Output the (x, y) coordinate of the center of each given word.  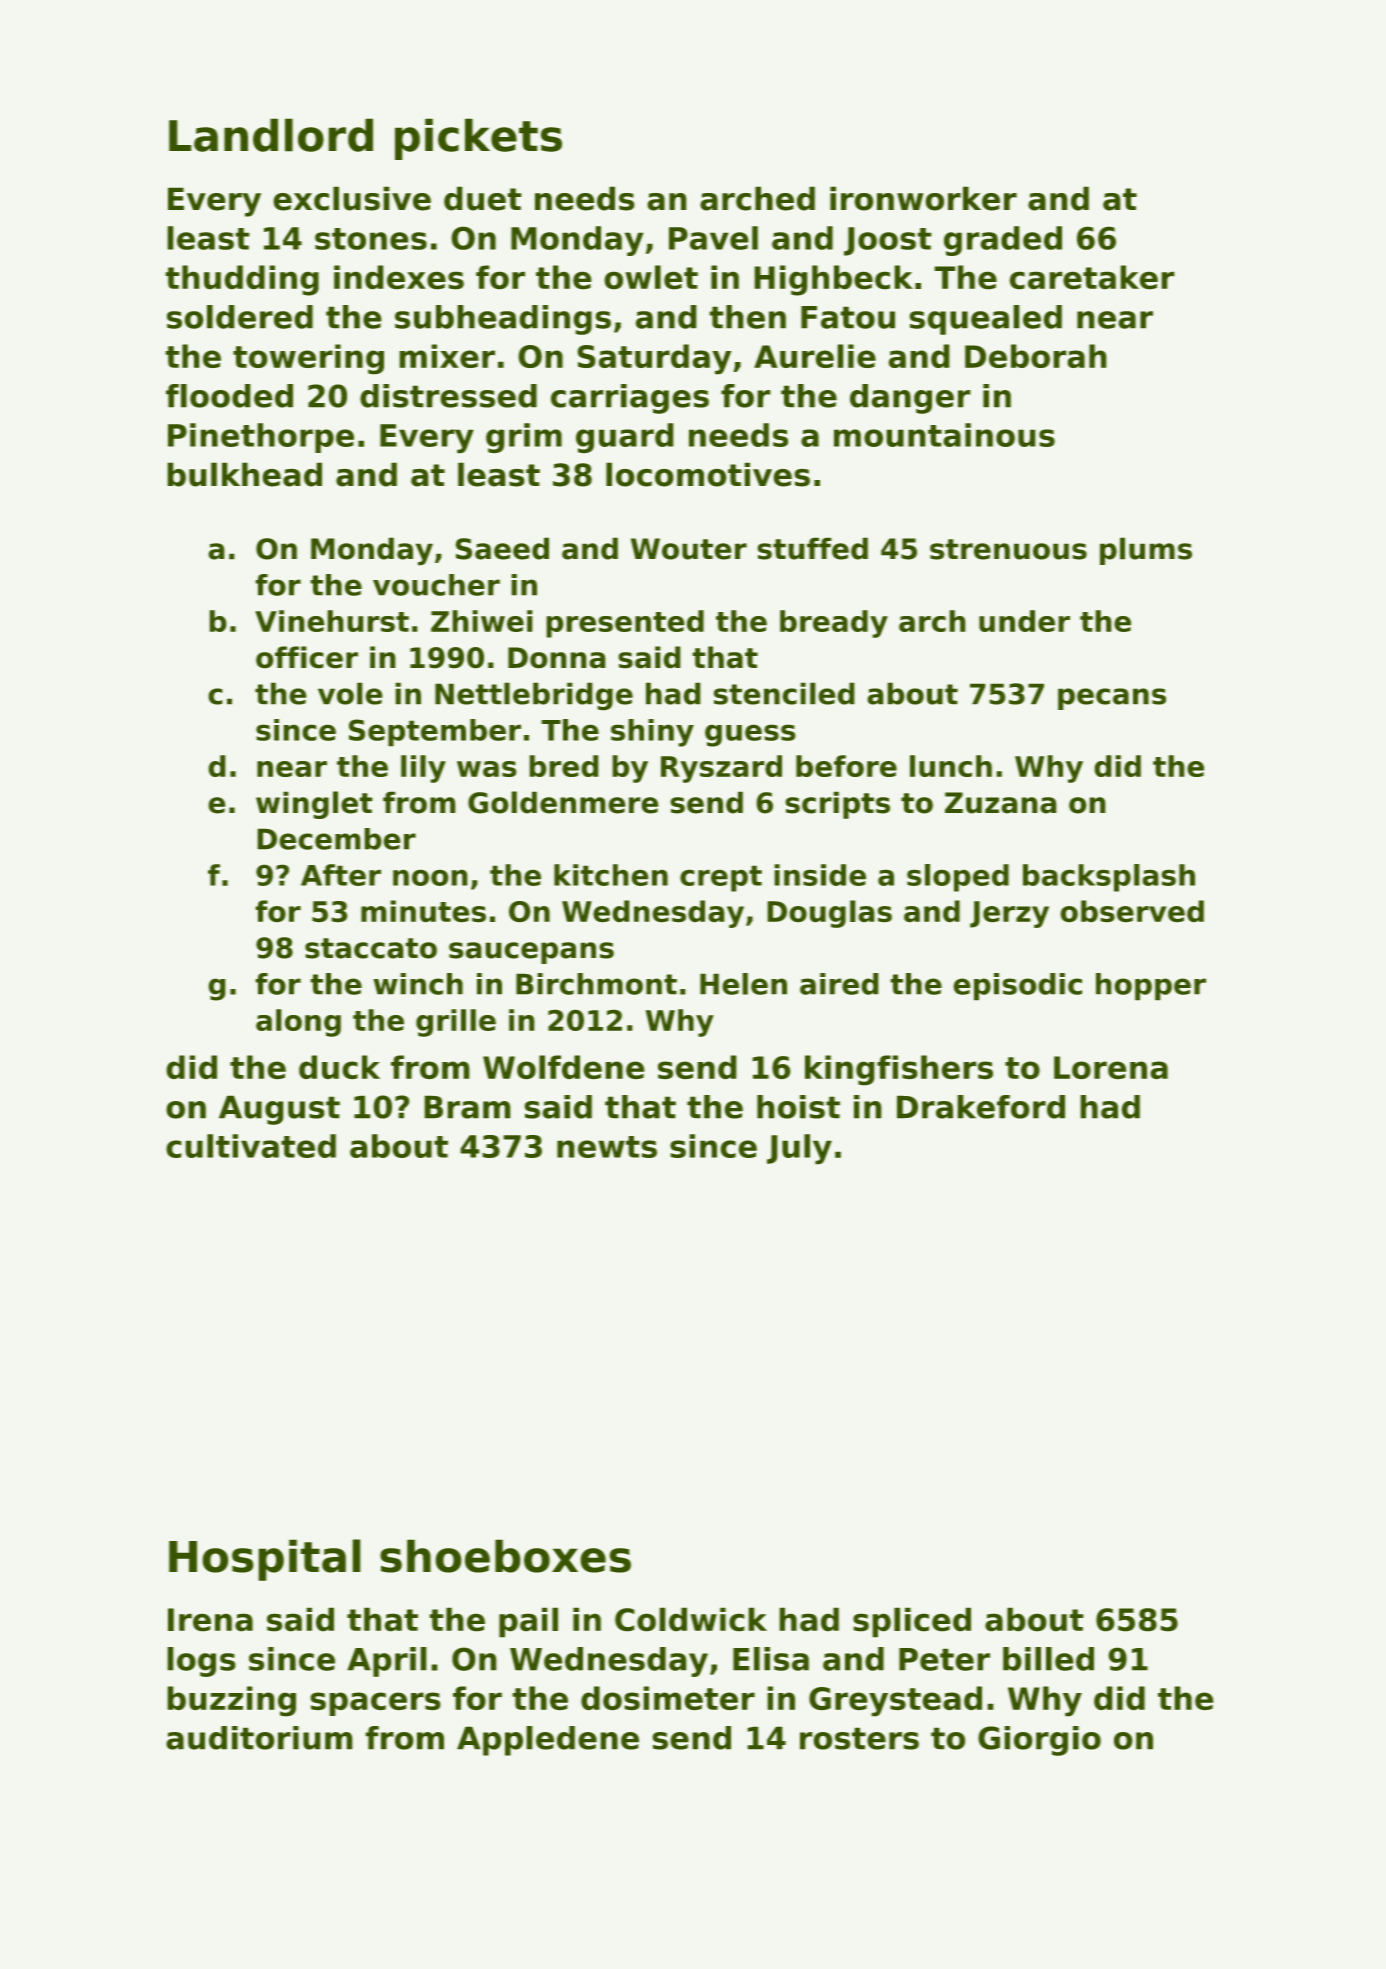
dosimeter (668, 1698)
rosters (859, 1739)
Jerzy (1009, 914)
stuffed (813, 549)
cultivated (251, 1146)
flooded (229, 396)
